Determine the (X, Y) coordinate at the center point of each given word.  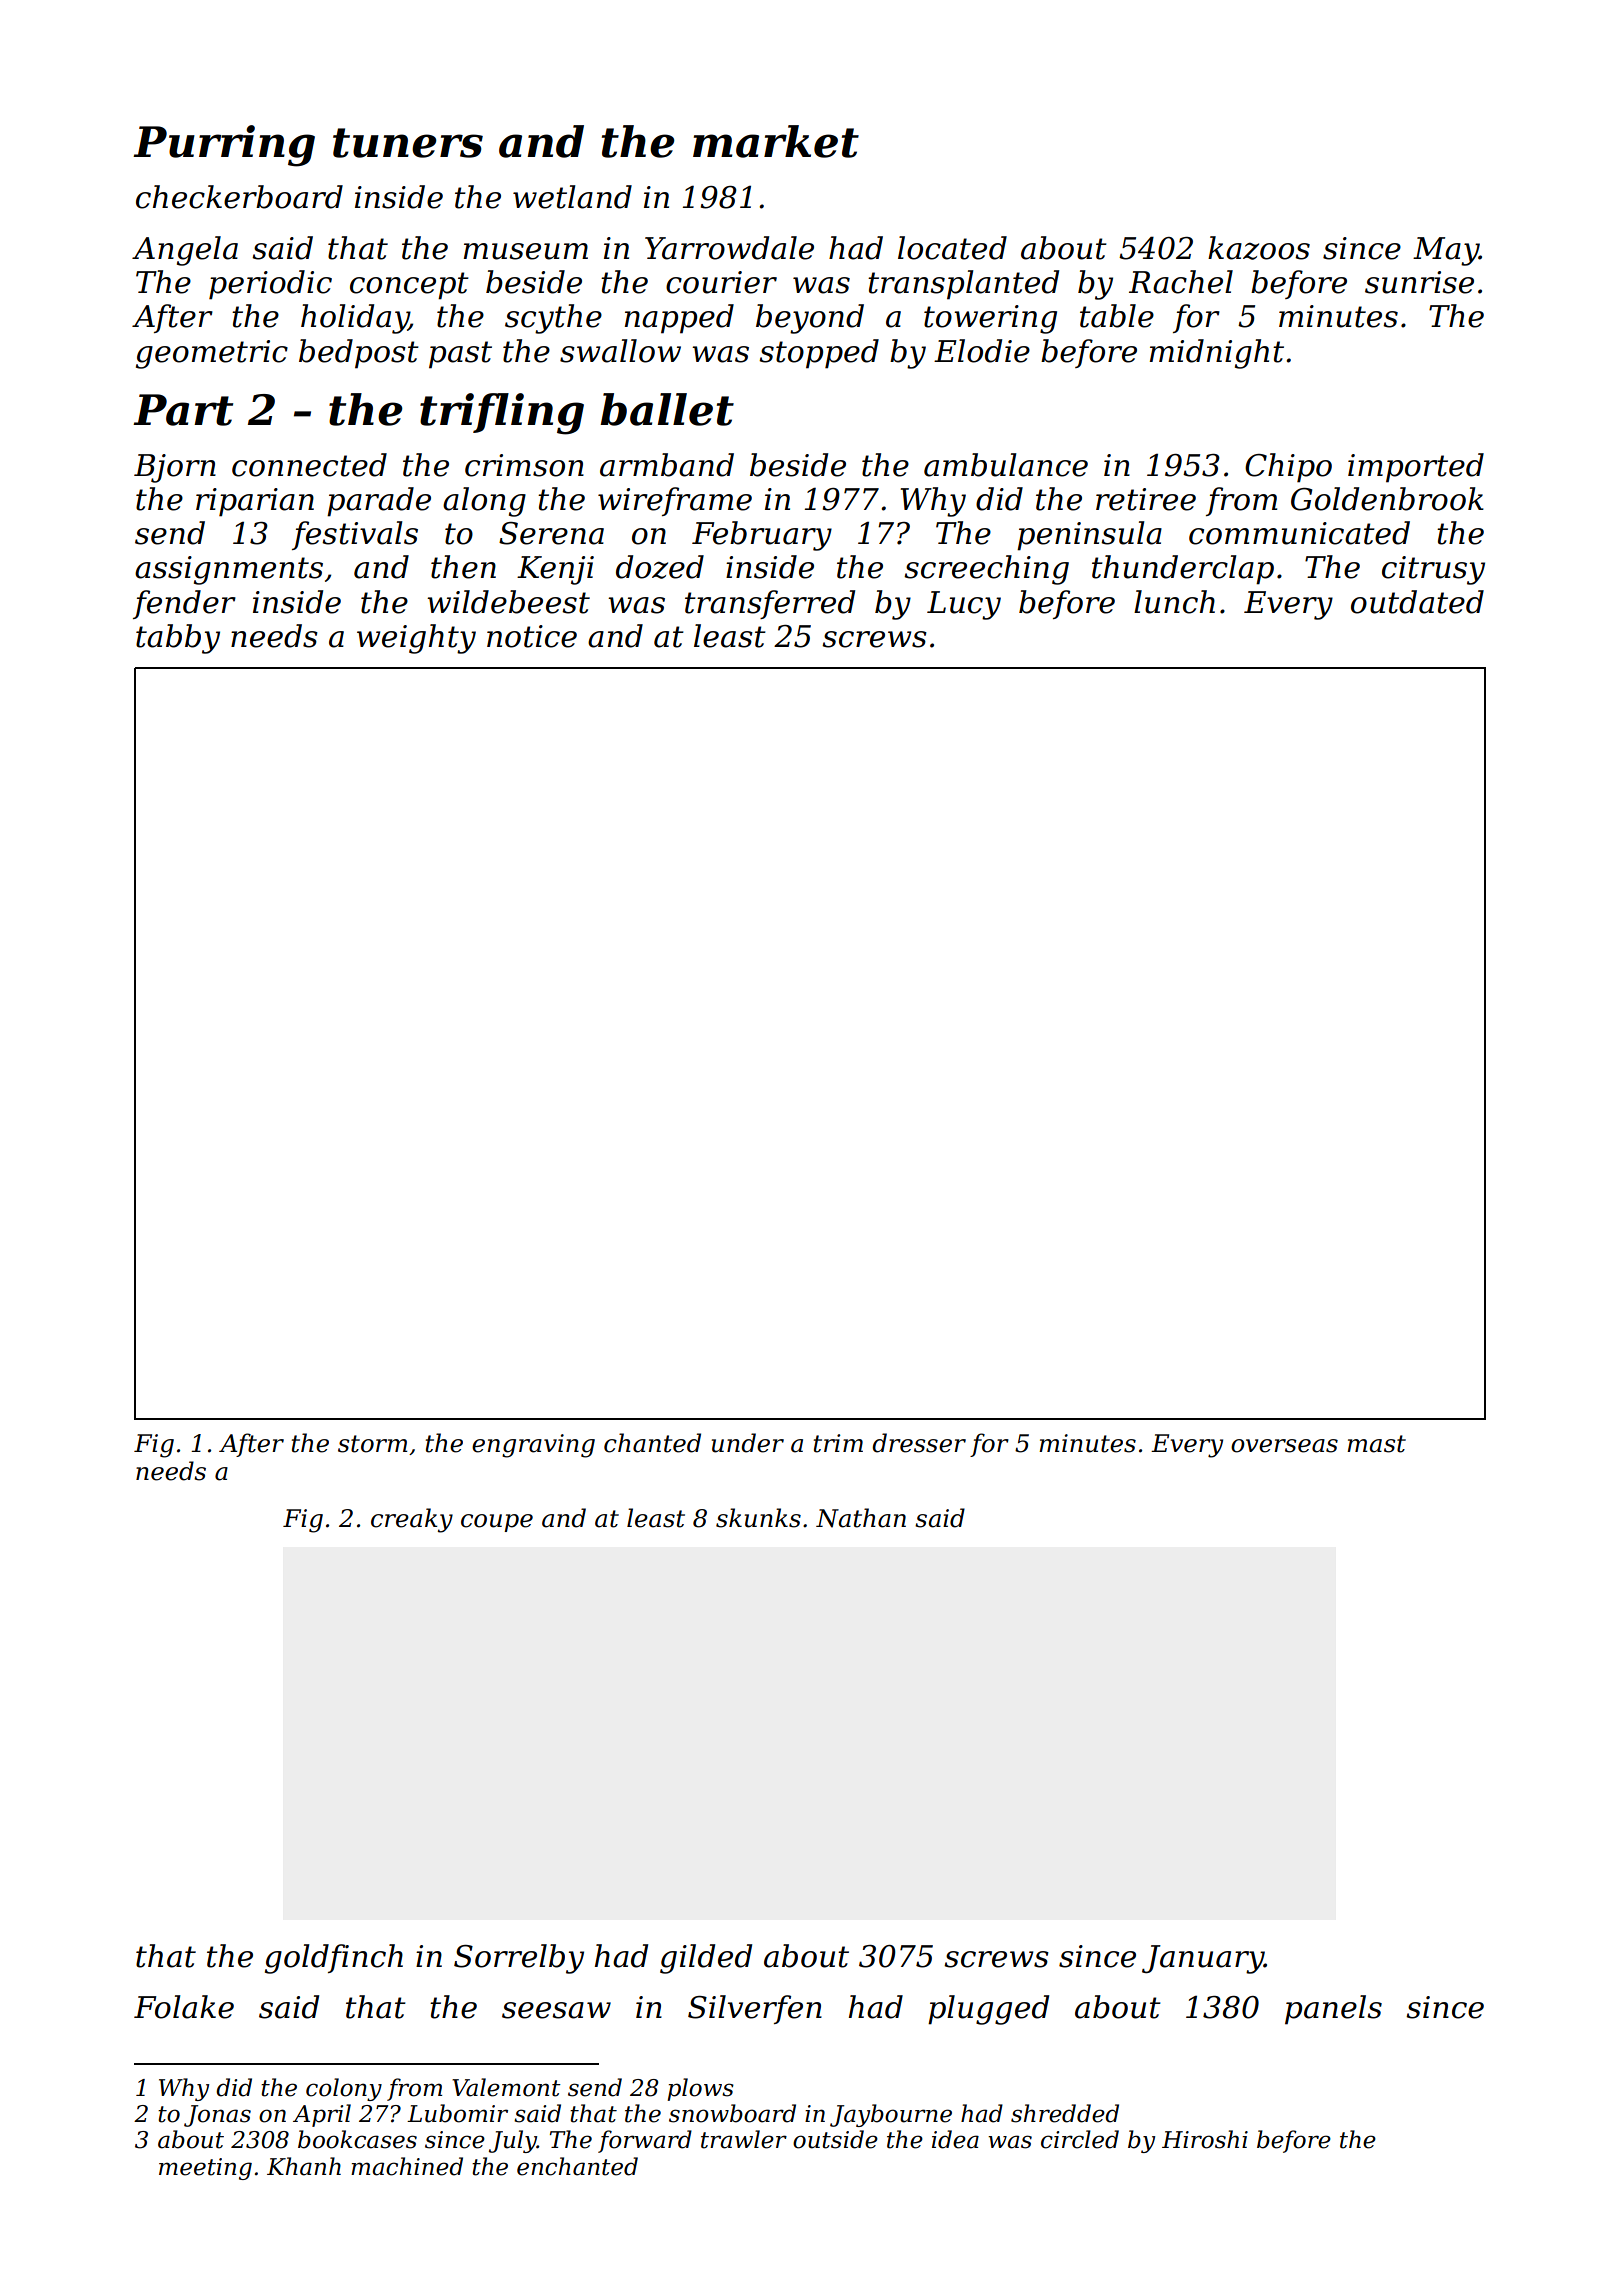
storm (373, 1444)
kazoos (1259, 248)
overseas (1284, 1446)
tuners (408, 143)
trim (838, 1443)
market (776, 141)
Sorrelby (519, 1959)
